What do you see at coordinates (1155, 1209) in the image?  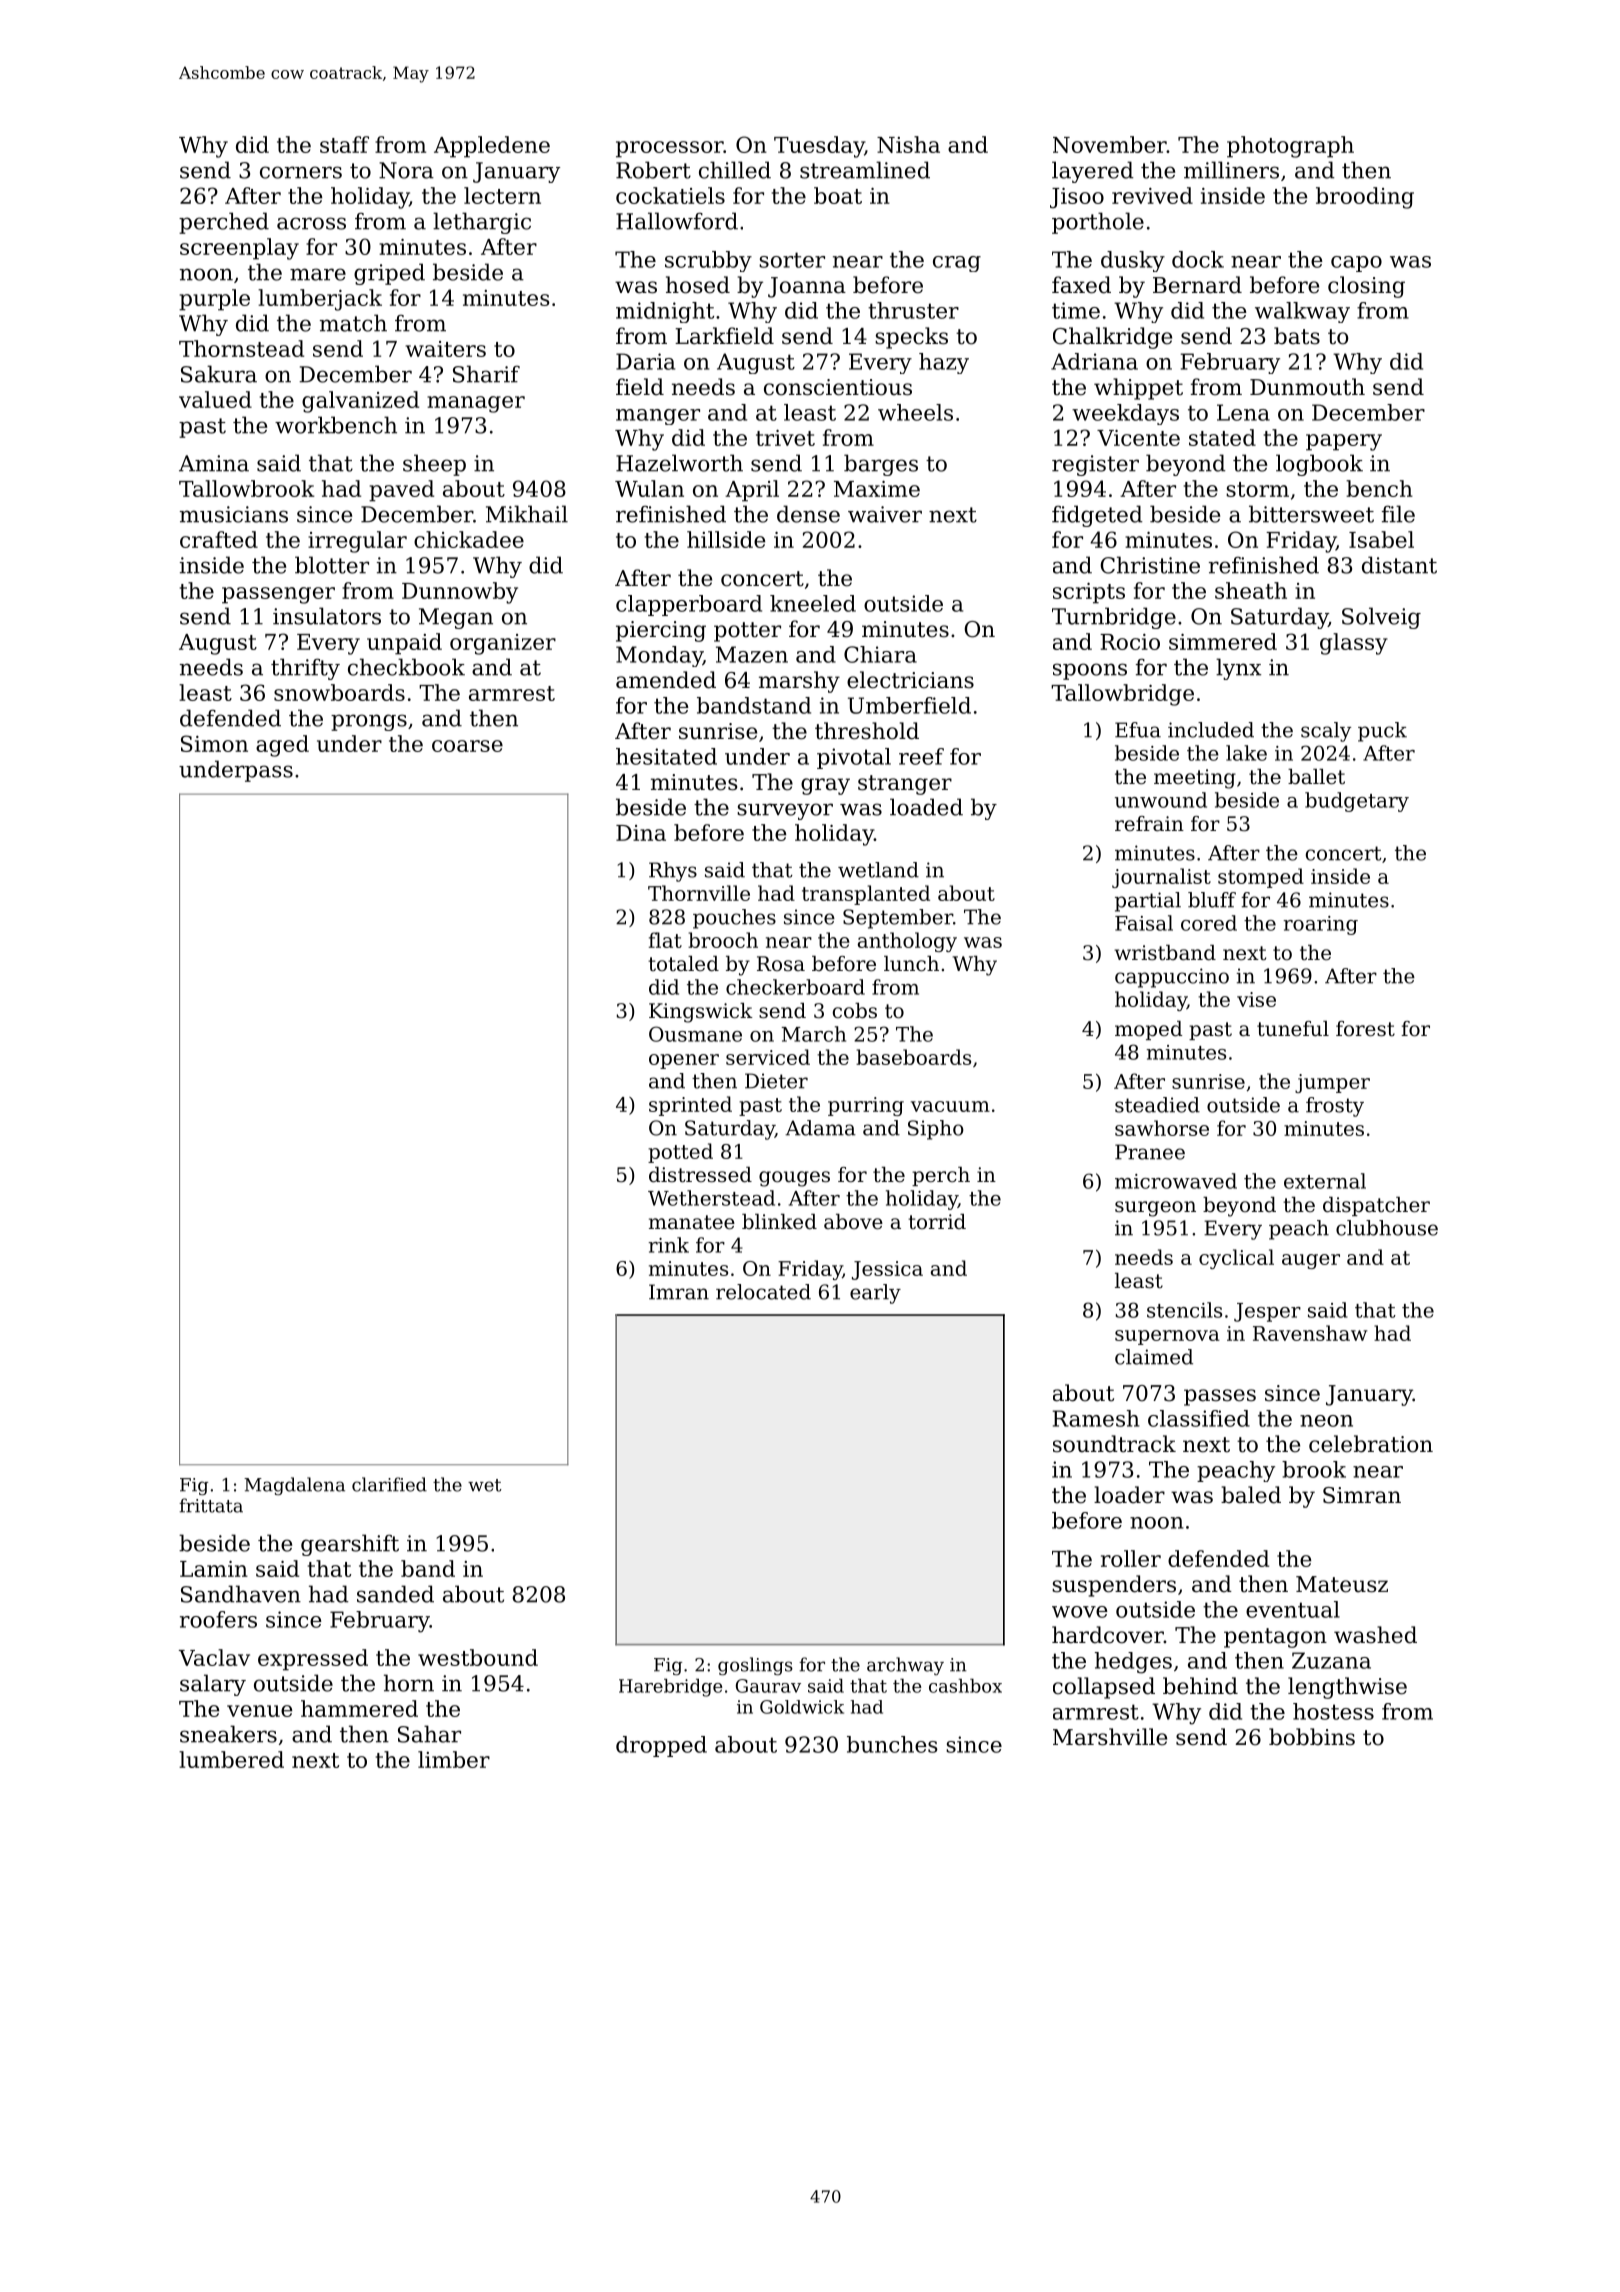 I see `surgeon` at bounding box center [1155, 1209].
